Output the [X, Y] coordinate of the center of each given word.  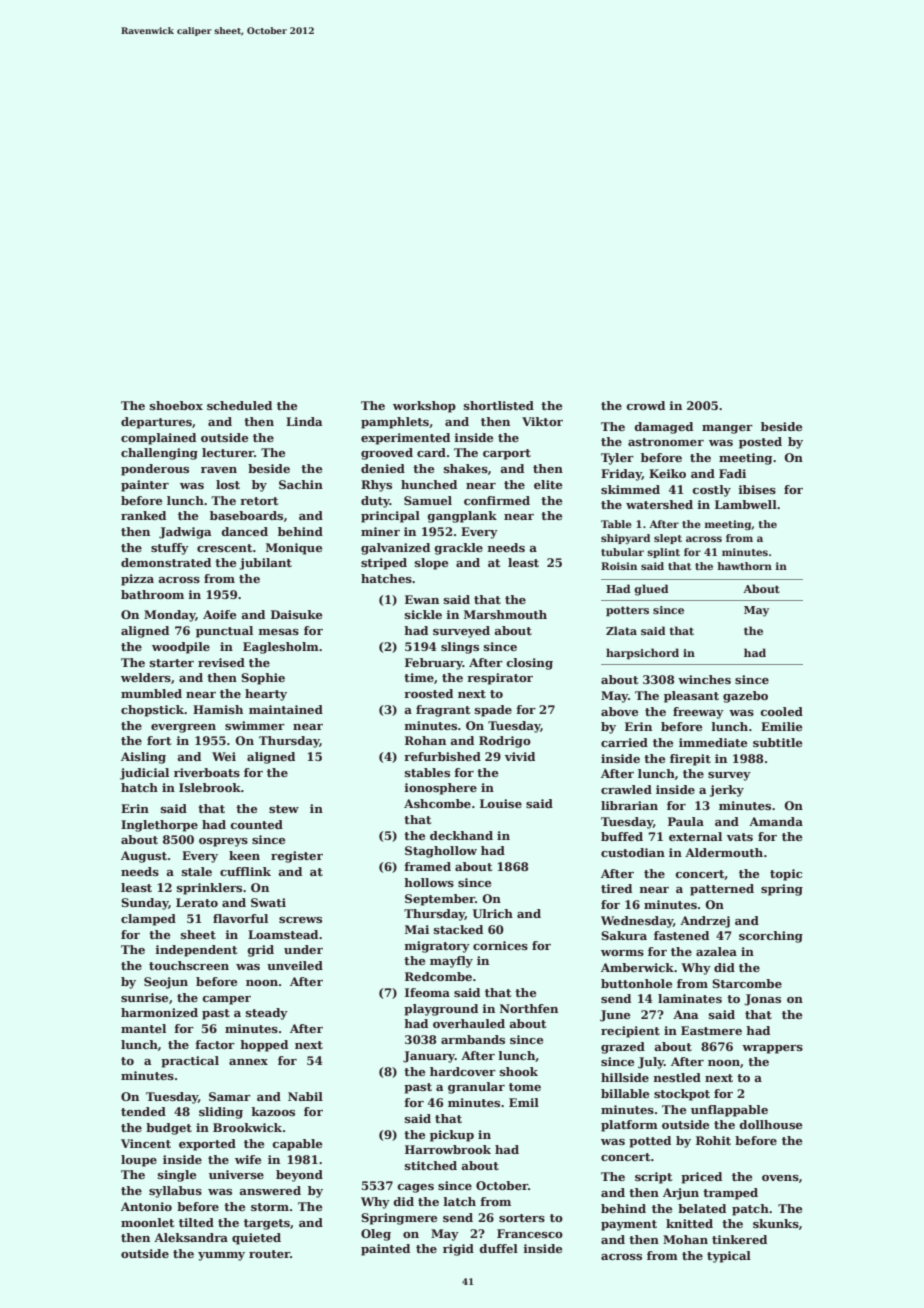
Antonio [146, 1206]
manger [727, 429]
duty [375, 502]
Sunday [144, 904]
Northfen [529, 1008]
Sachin [301, 484]
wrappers [772, 1049]
